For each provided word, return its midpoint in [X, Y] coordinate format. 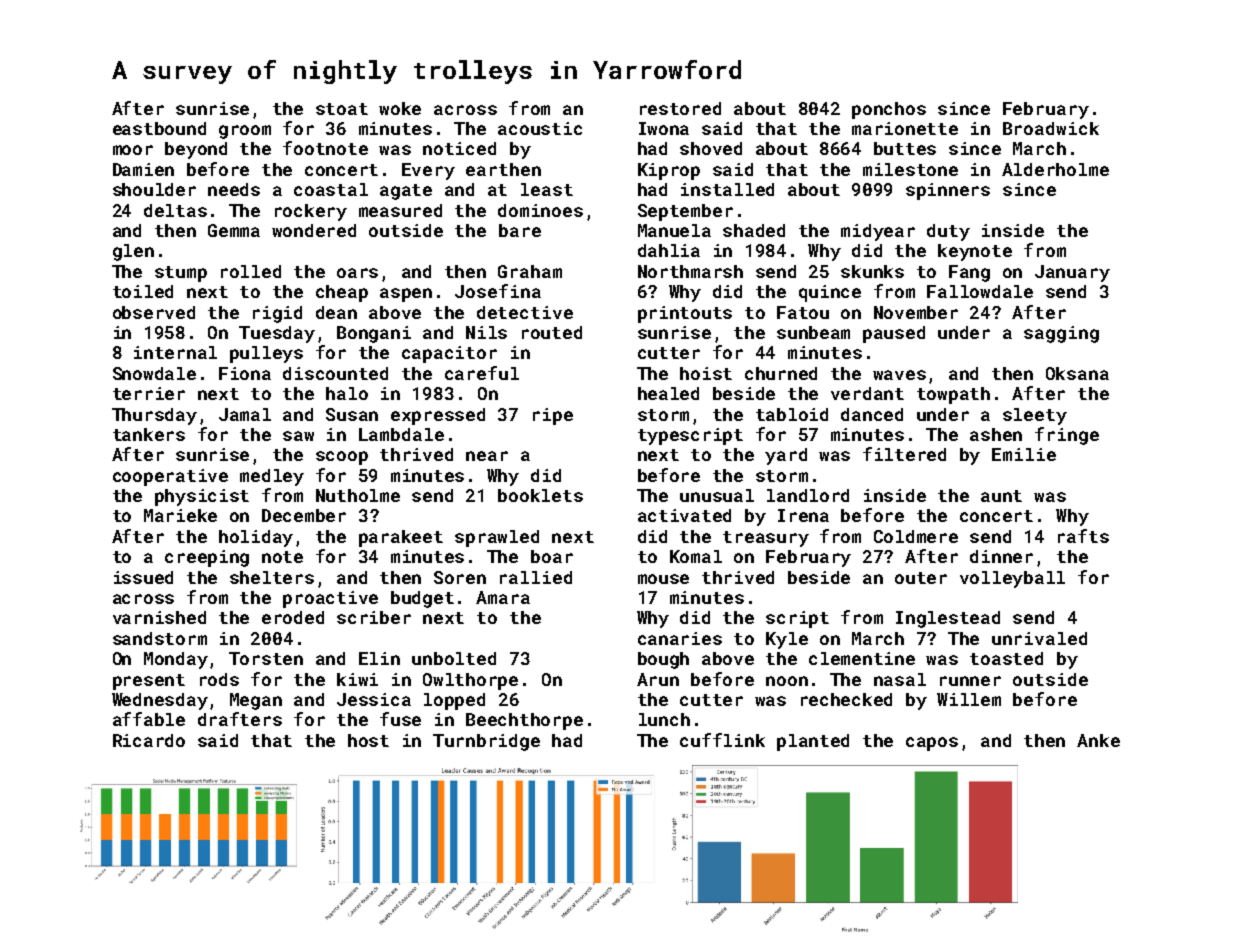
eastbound [159, 128]
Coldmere [916, 536]
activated [684, 515]
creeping [207, 558]
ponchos [889, 110]
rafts [1083, 536]
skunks [872, 271]
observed [154, 312]
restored [680, 108]
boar [552, 556]
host [368, 740]
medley [272, 477]
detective [525, 312]
